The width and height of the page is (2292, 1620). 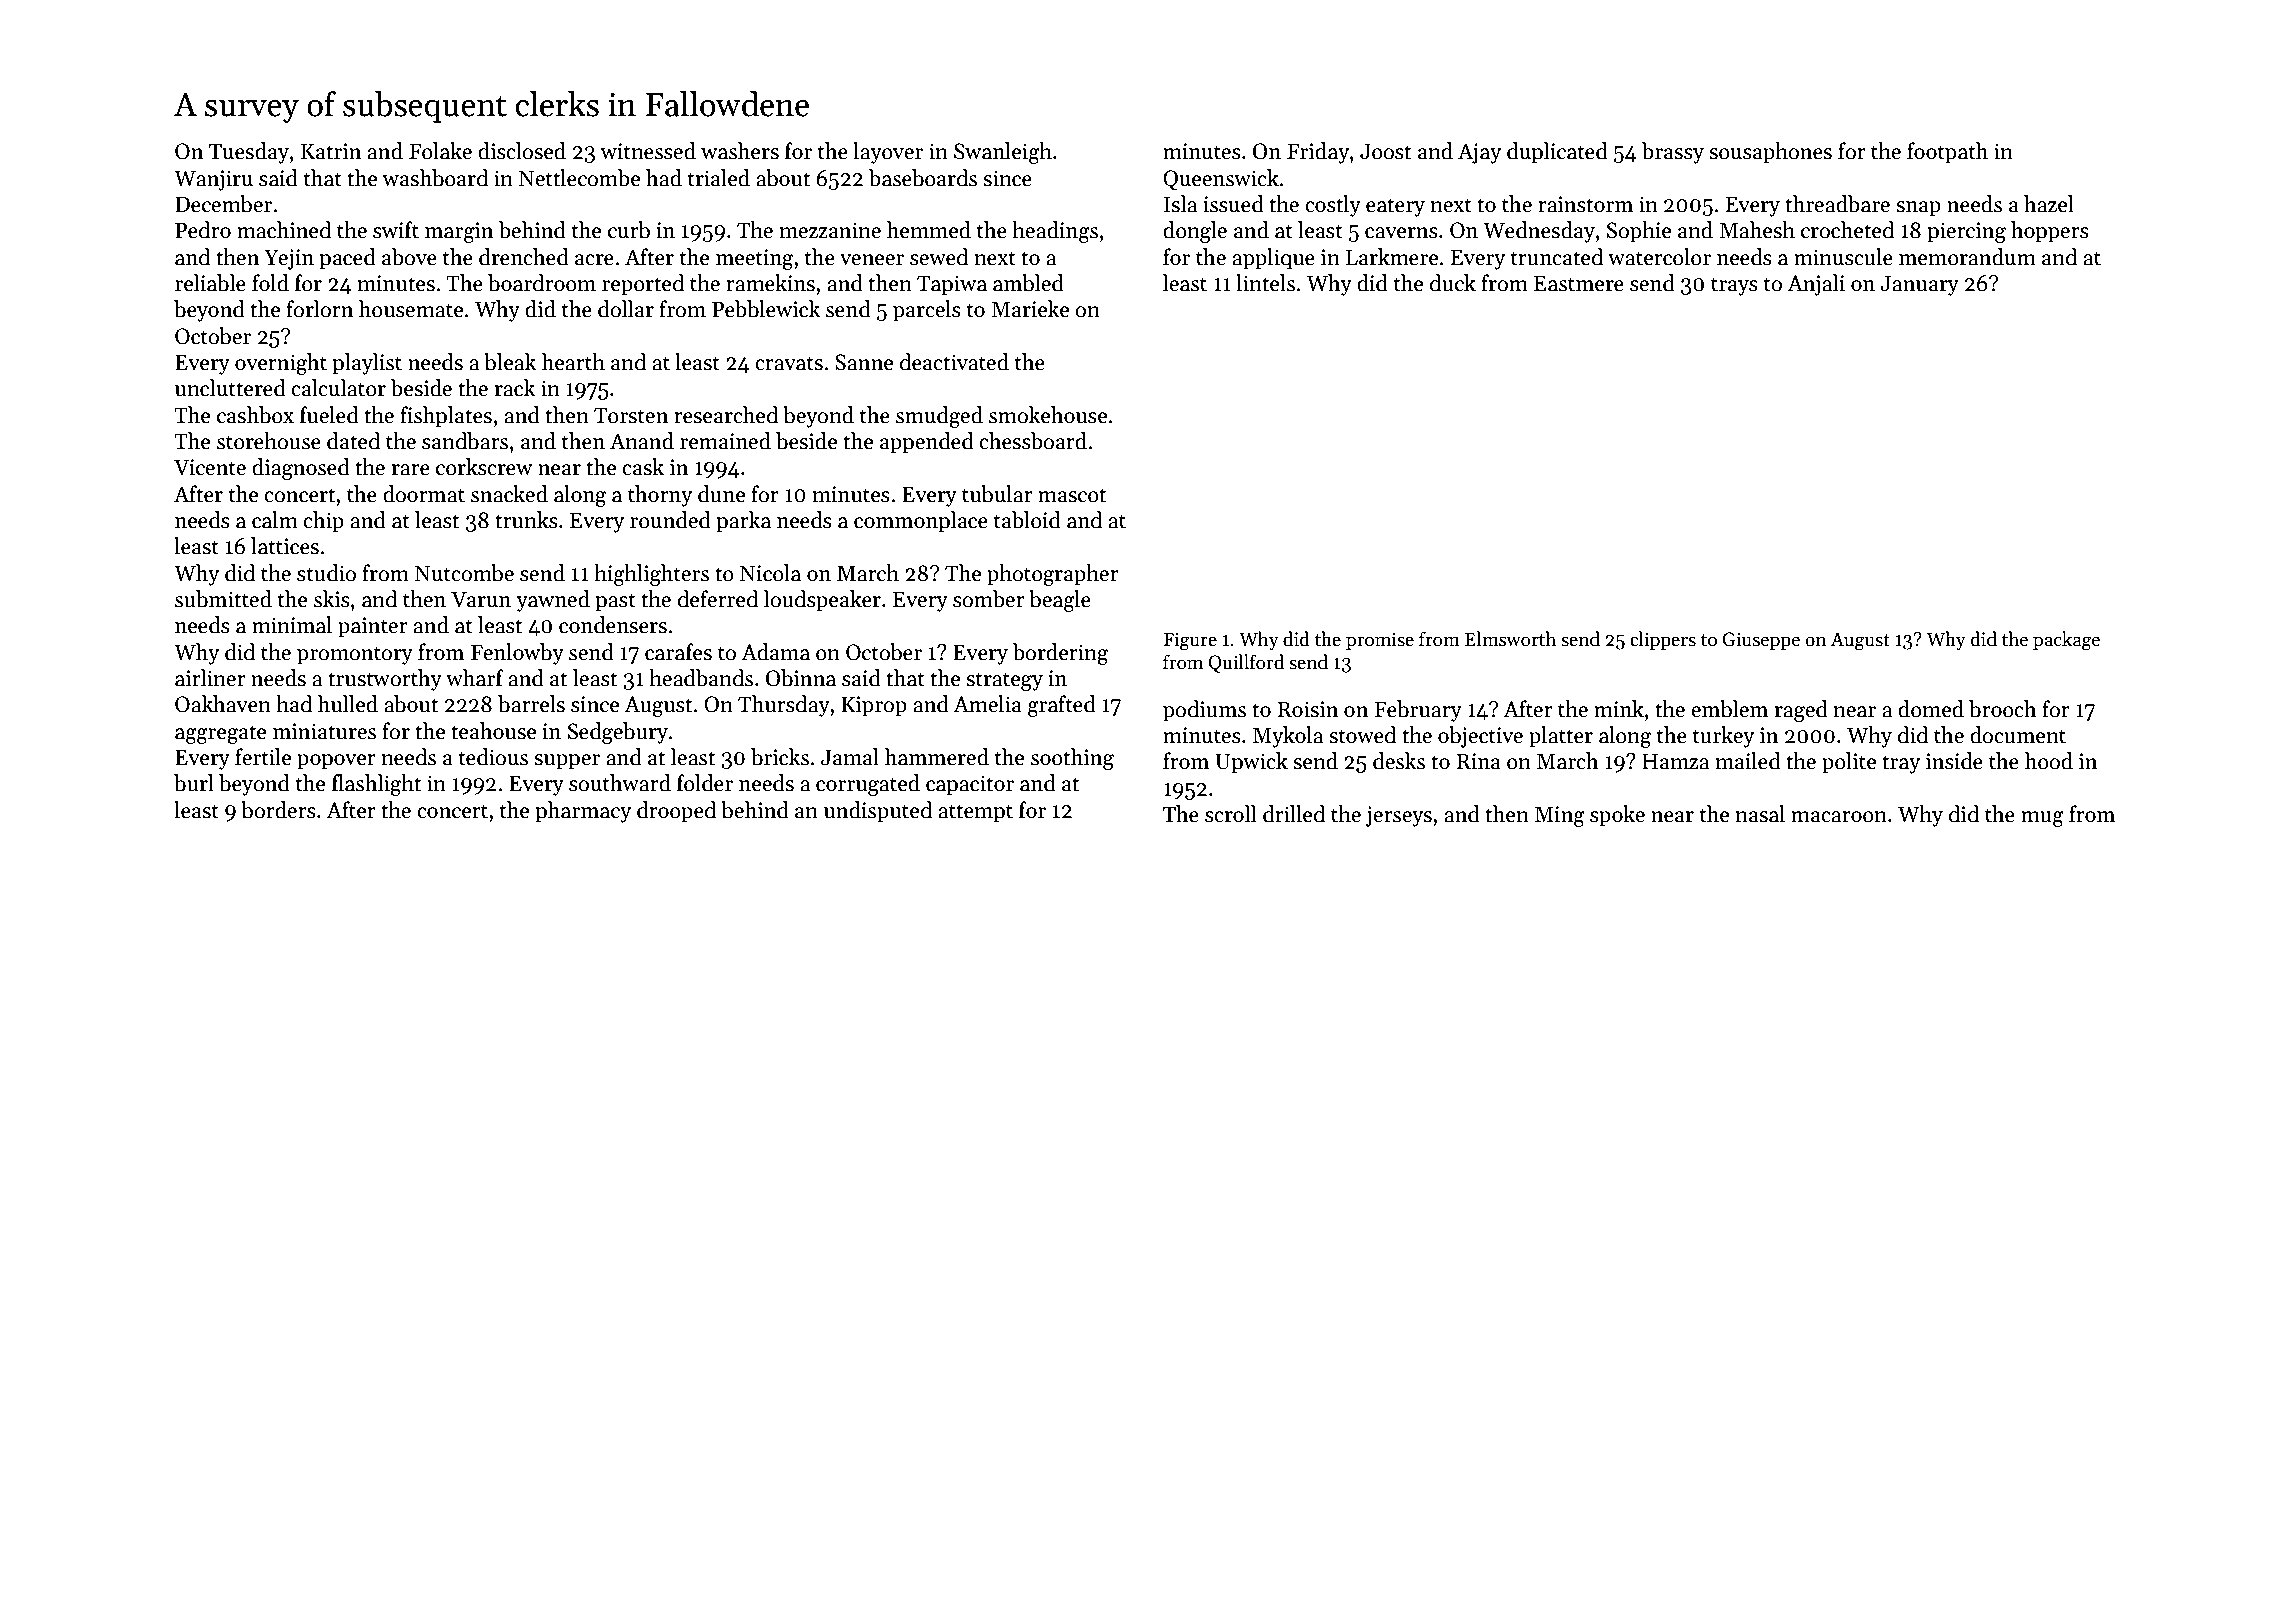 I want to click on borders, so click(x=278, y=810).
